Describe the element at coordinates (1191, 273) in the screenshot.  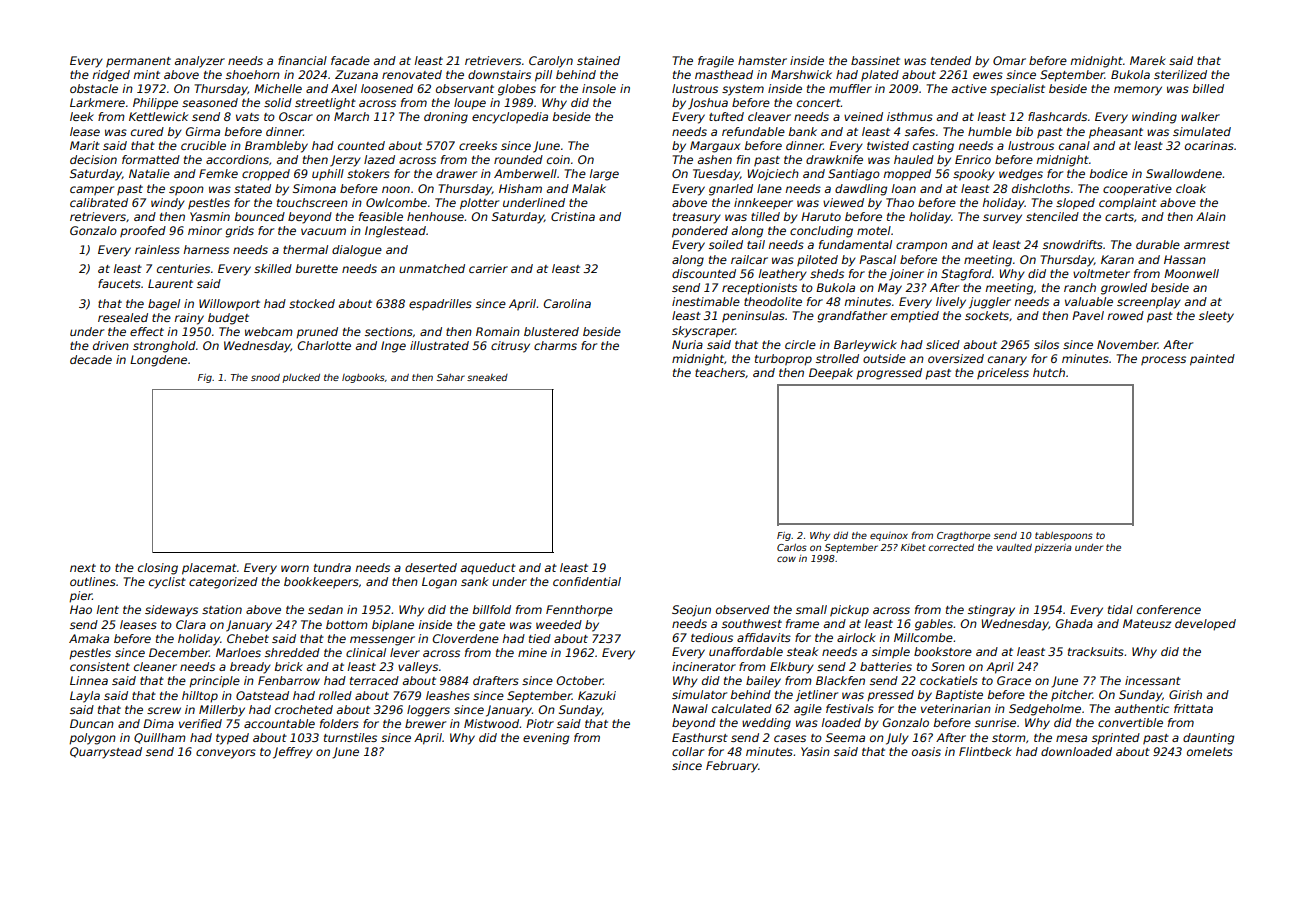
I see `Moonwell` at that location.
